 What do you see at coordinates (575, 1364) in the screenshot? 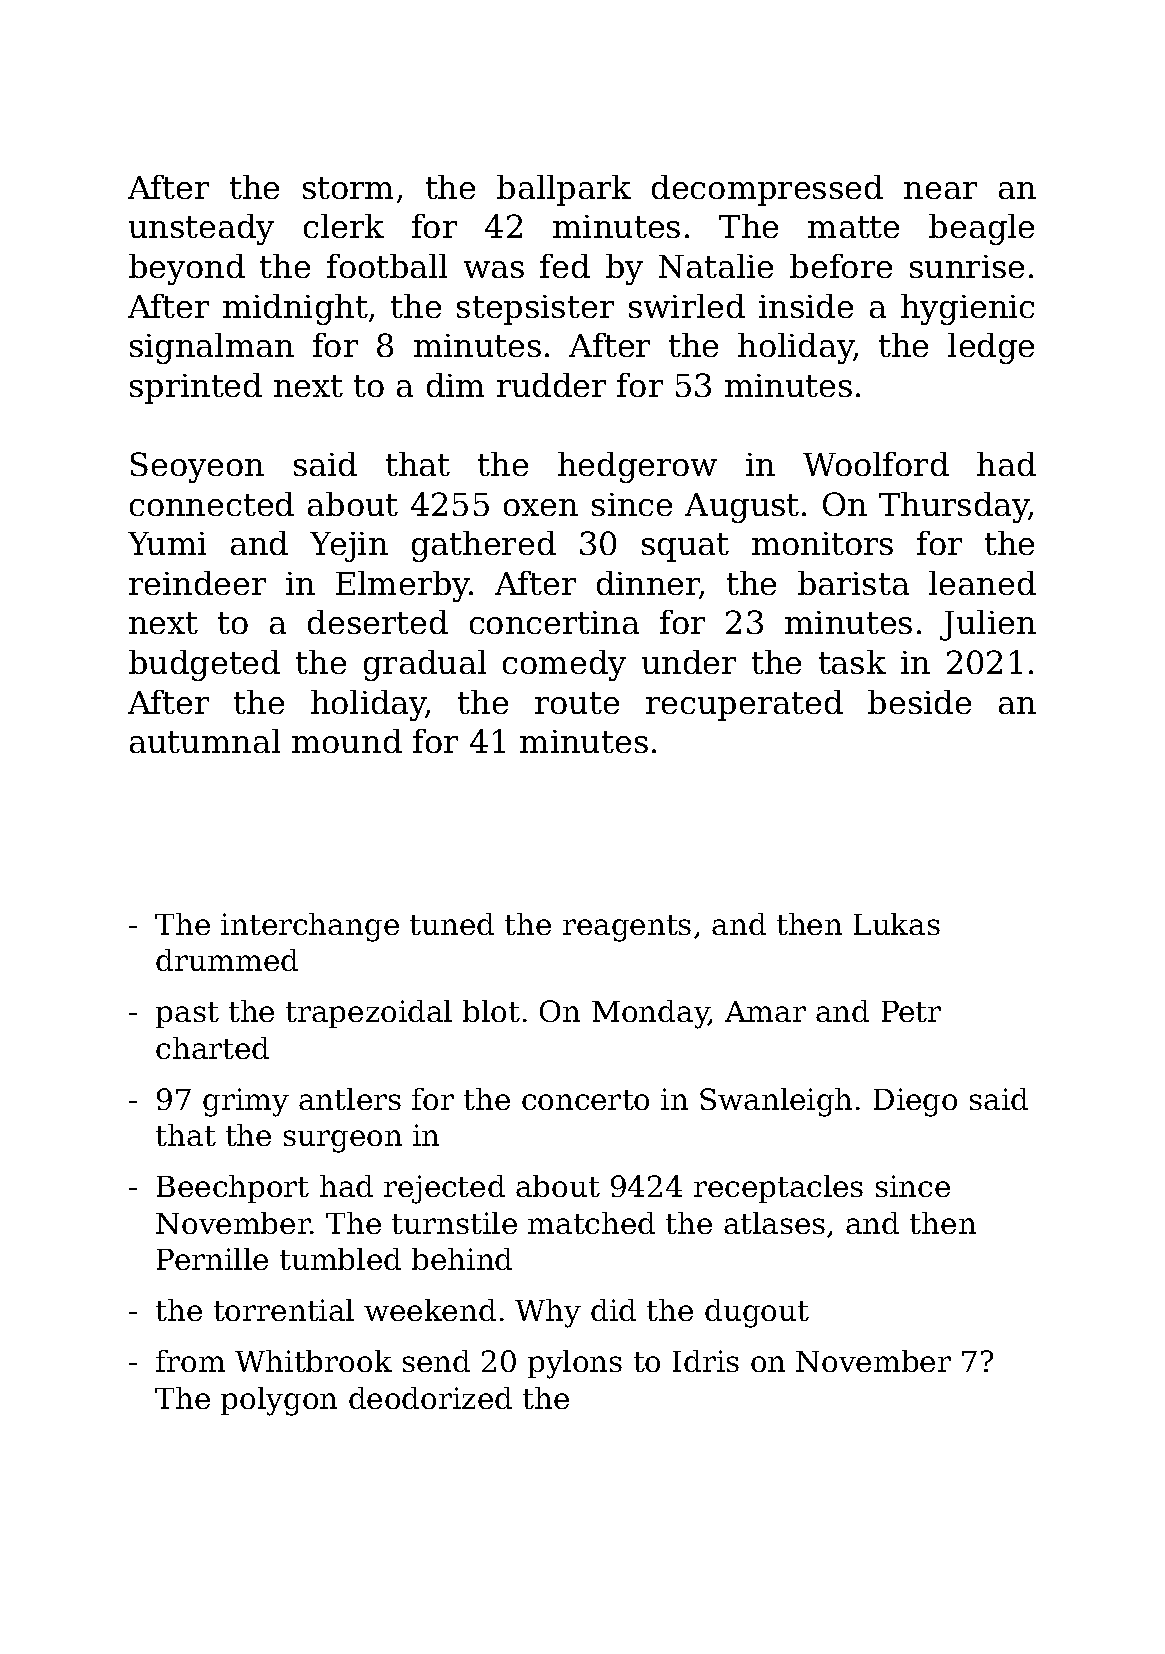
I see `pylons` at bounding box center [575, 1364].
